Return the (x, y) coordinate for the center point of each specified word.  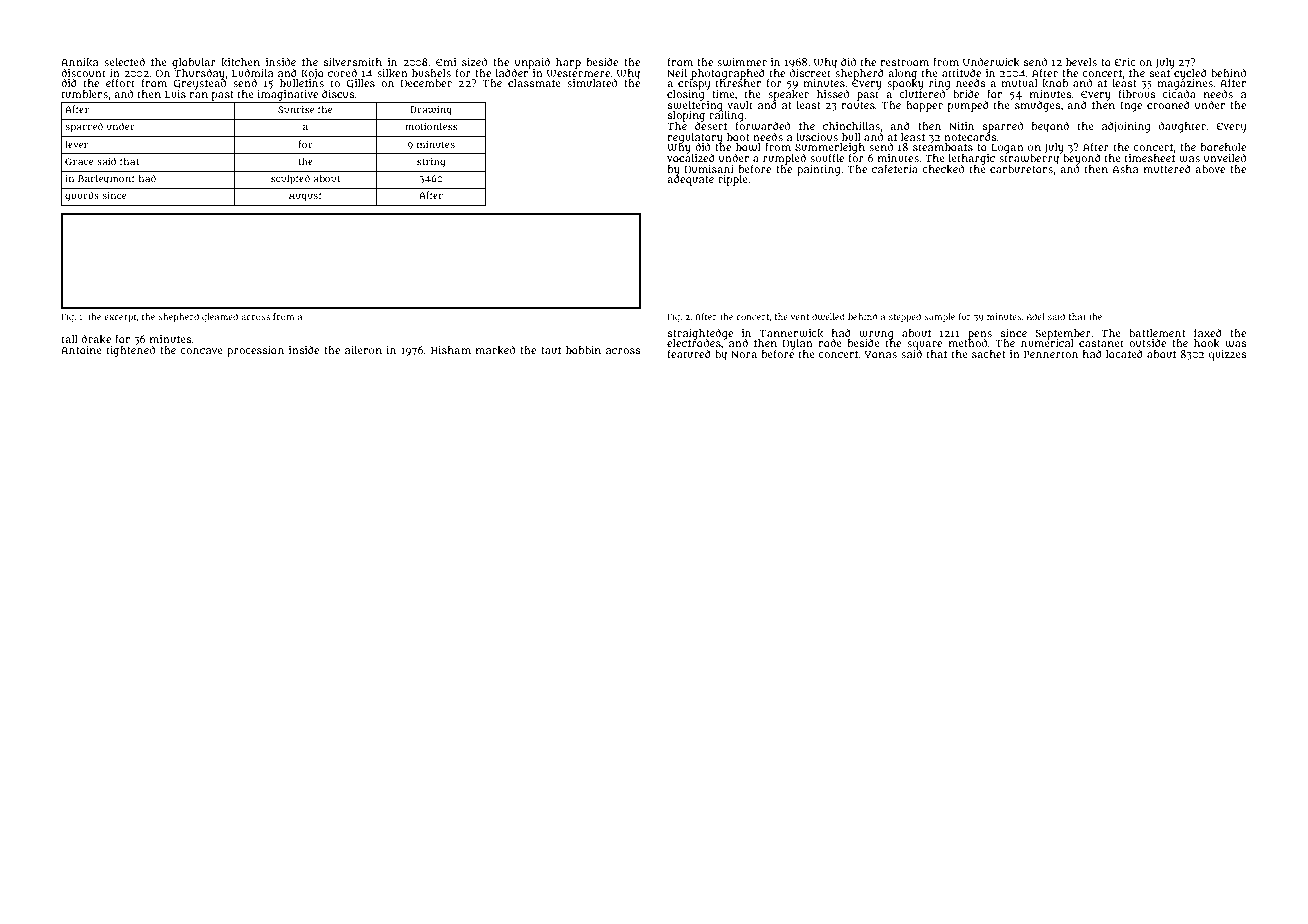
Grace (79, 162)
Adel (1036, 316)
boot (738, 137)
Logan (1007, 149)
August (305, 197)
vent (800, 317)
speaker (788, 95)
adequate (690, 180)
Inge (1131, 107)
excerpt (120, 318)
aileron (363, 350)
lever (76, 144)
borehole (1223, 147)
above (1210, 169)
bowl (748, 147)
